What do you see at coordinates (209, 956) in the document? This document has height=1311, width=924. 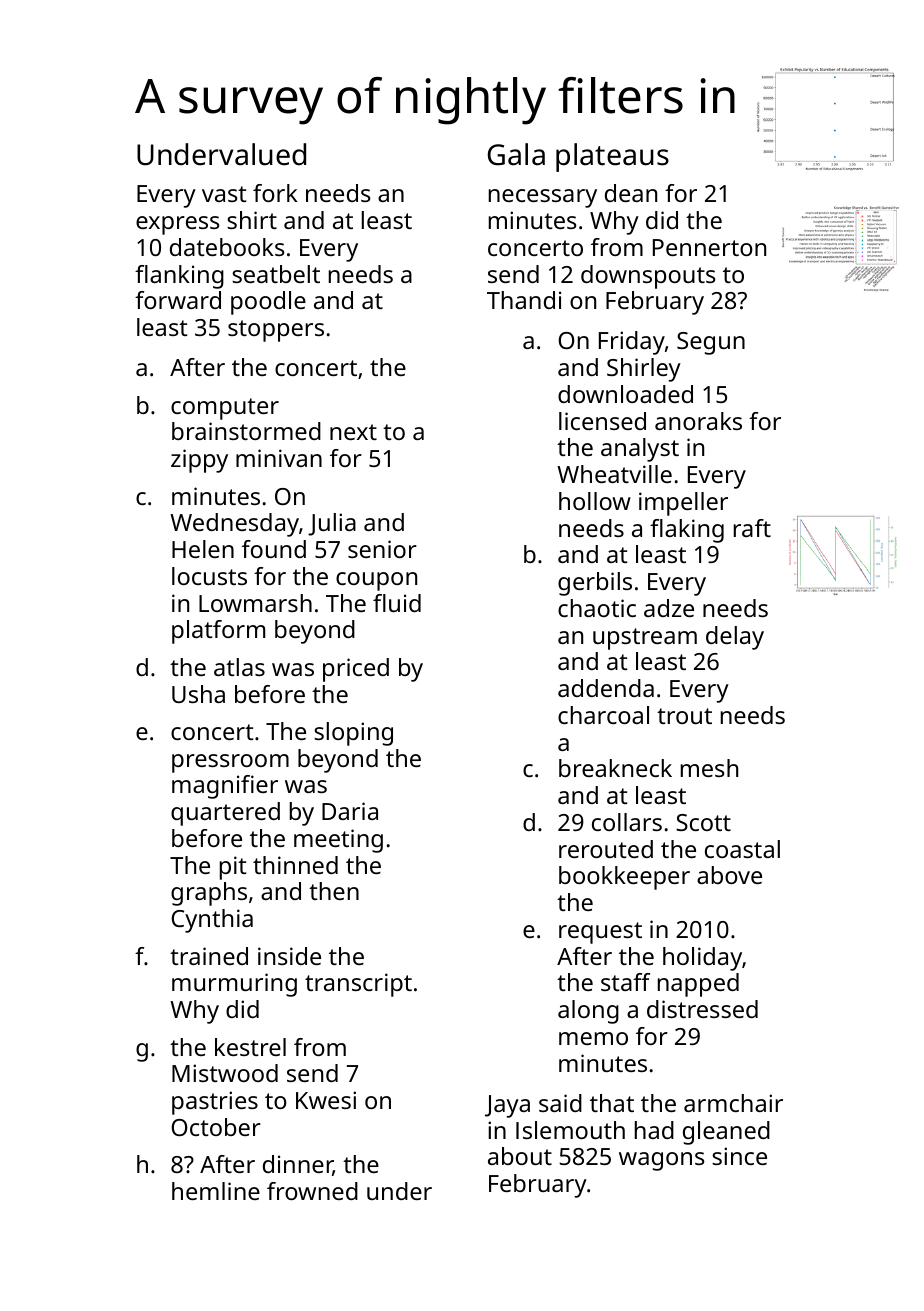 I see `trained` at bounding box center [209, 956].
